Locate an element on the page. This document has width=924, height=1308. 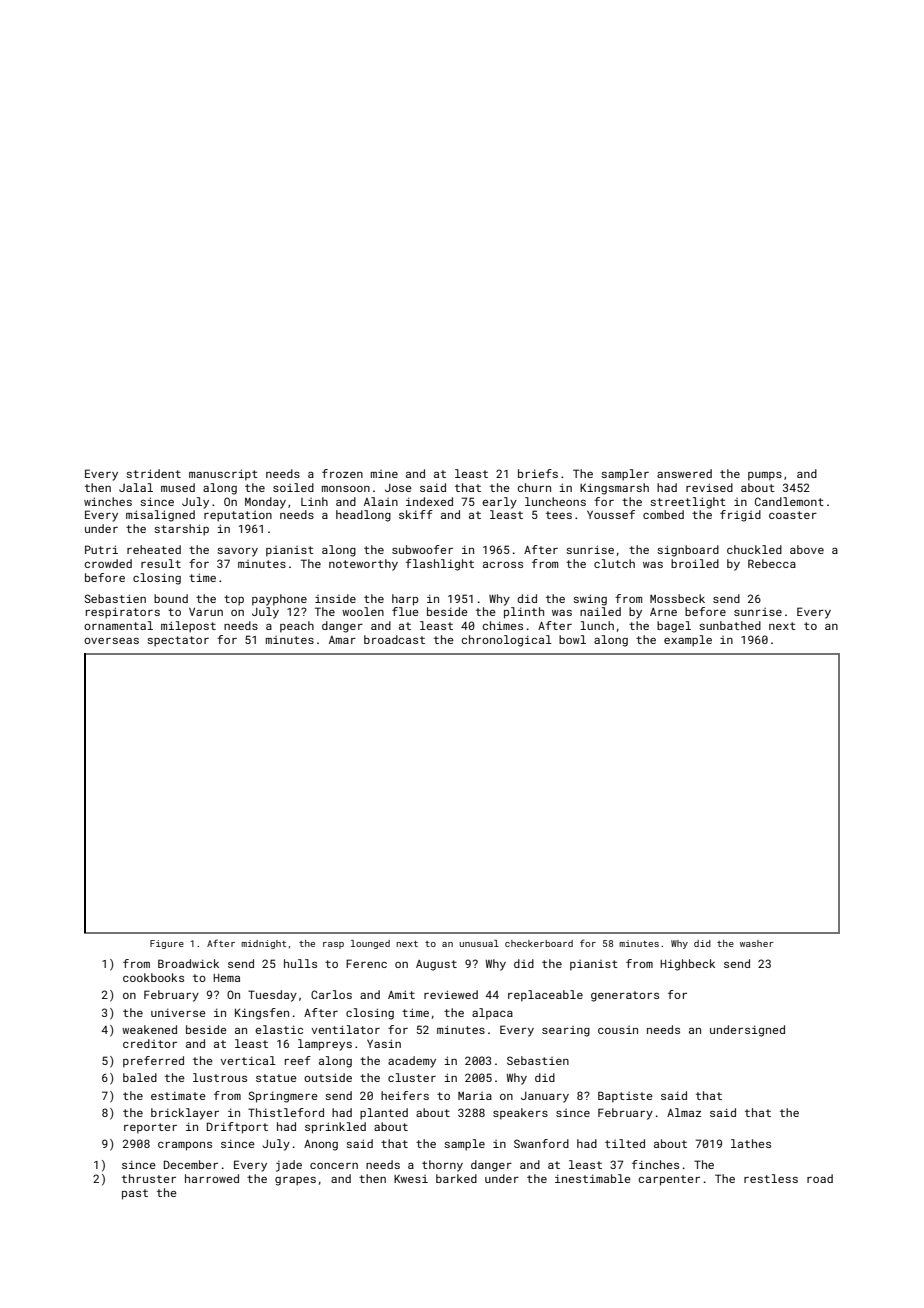
washer is located at coordinates (757, 943).
